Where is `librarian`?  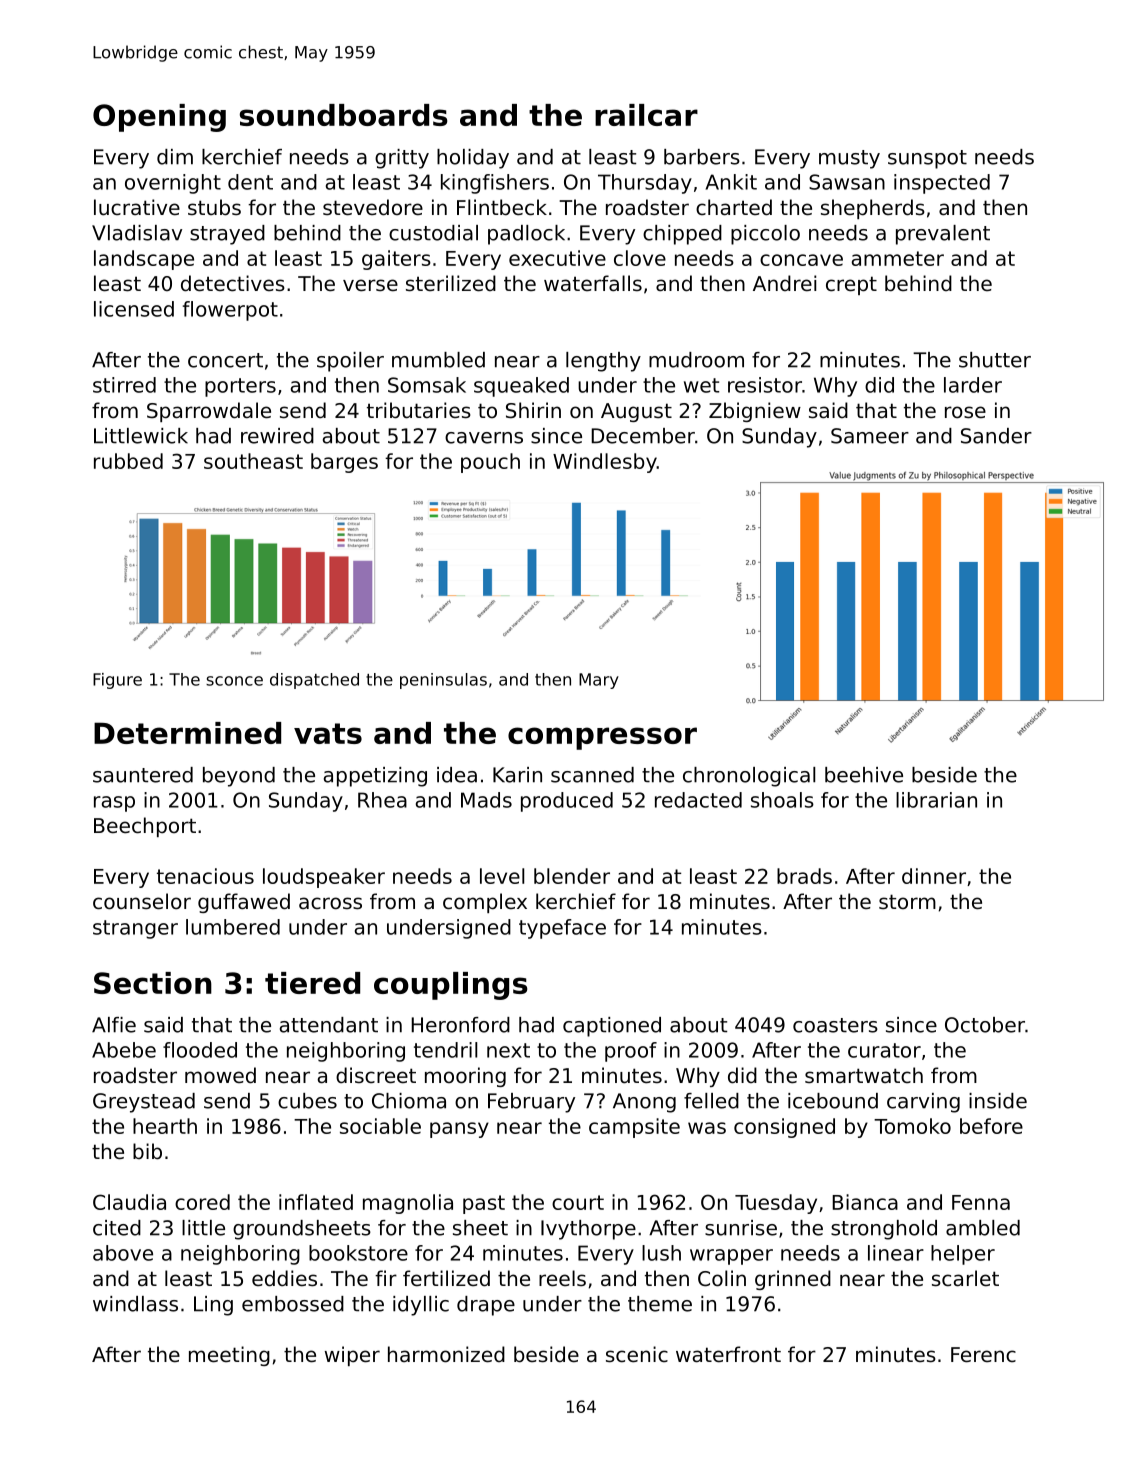
librarian is located at coordinates (936, 800).
